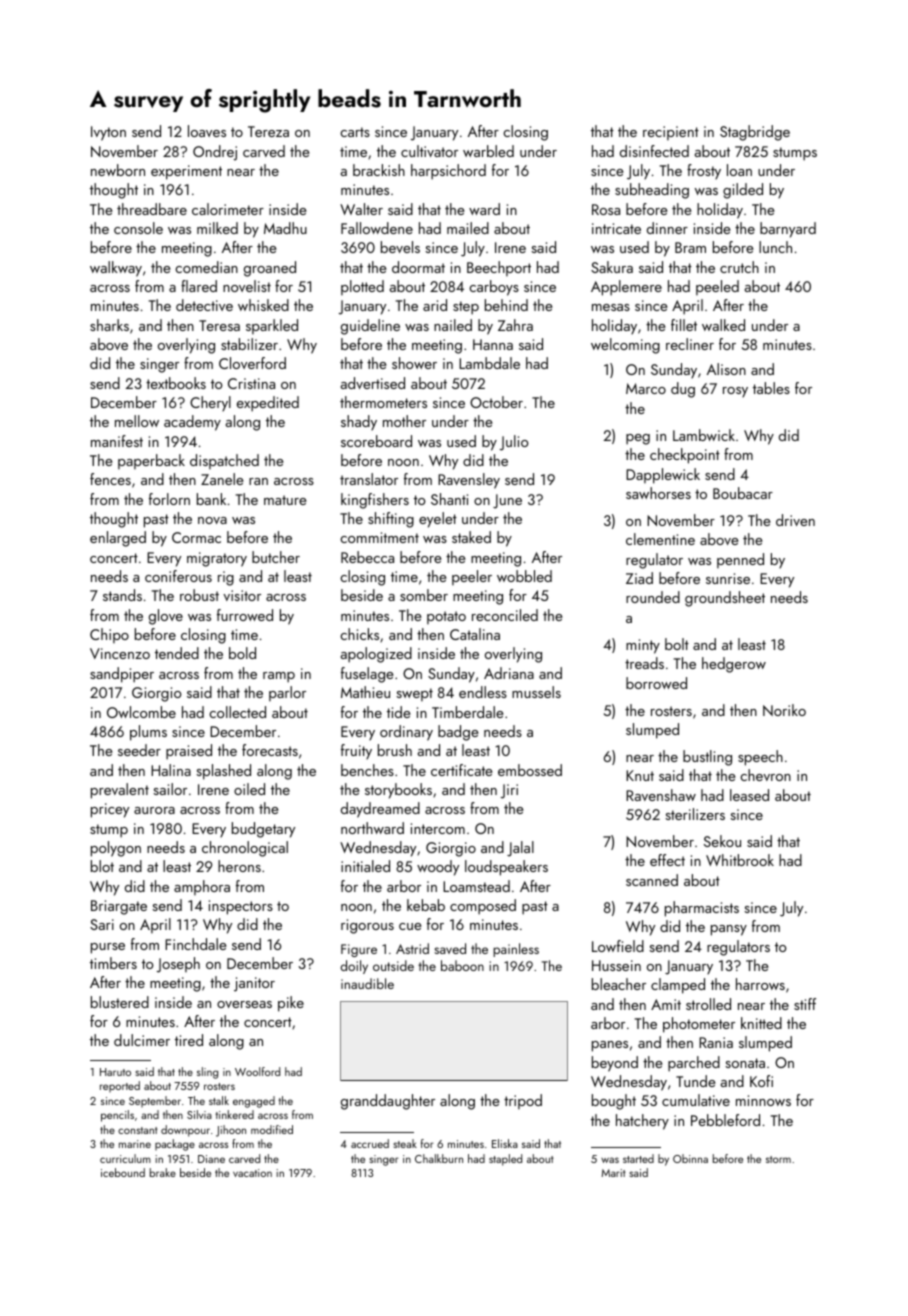  Describe the element at coordinates (268, 404) in the screenshot. I see `expedited` at that location.
